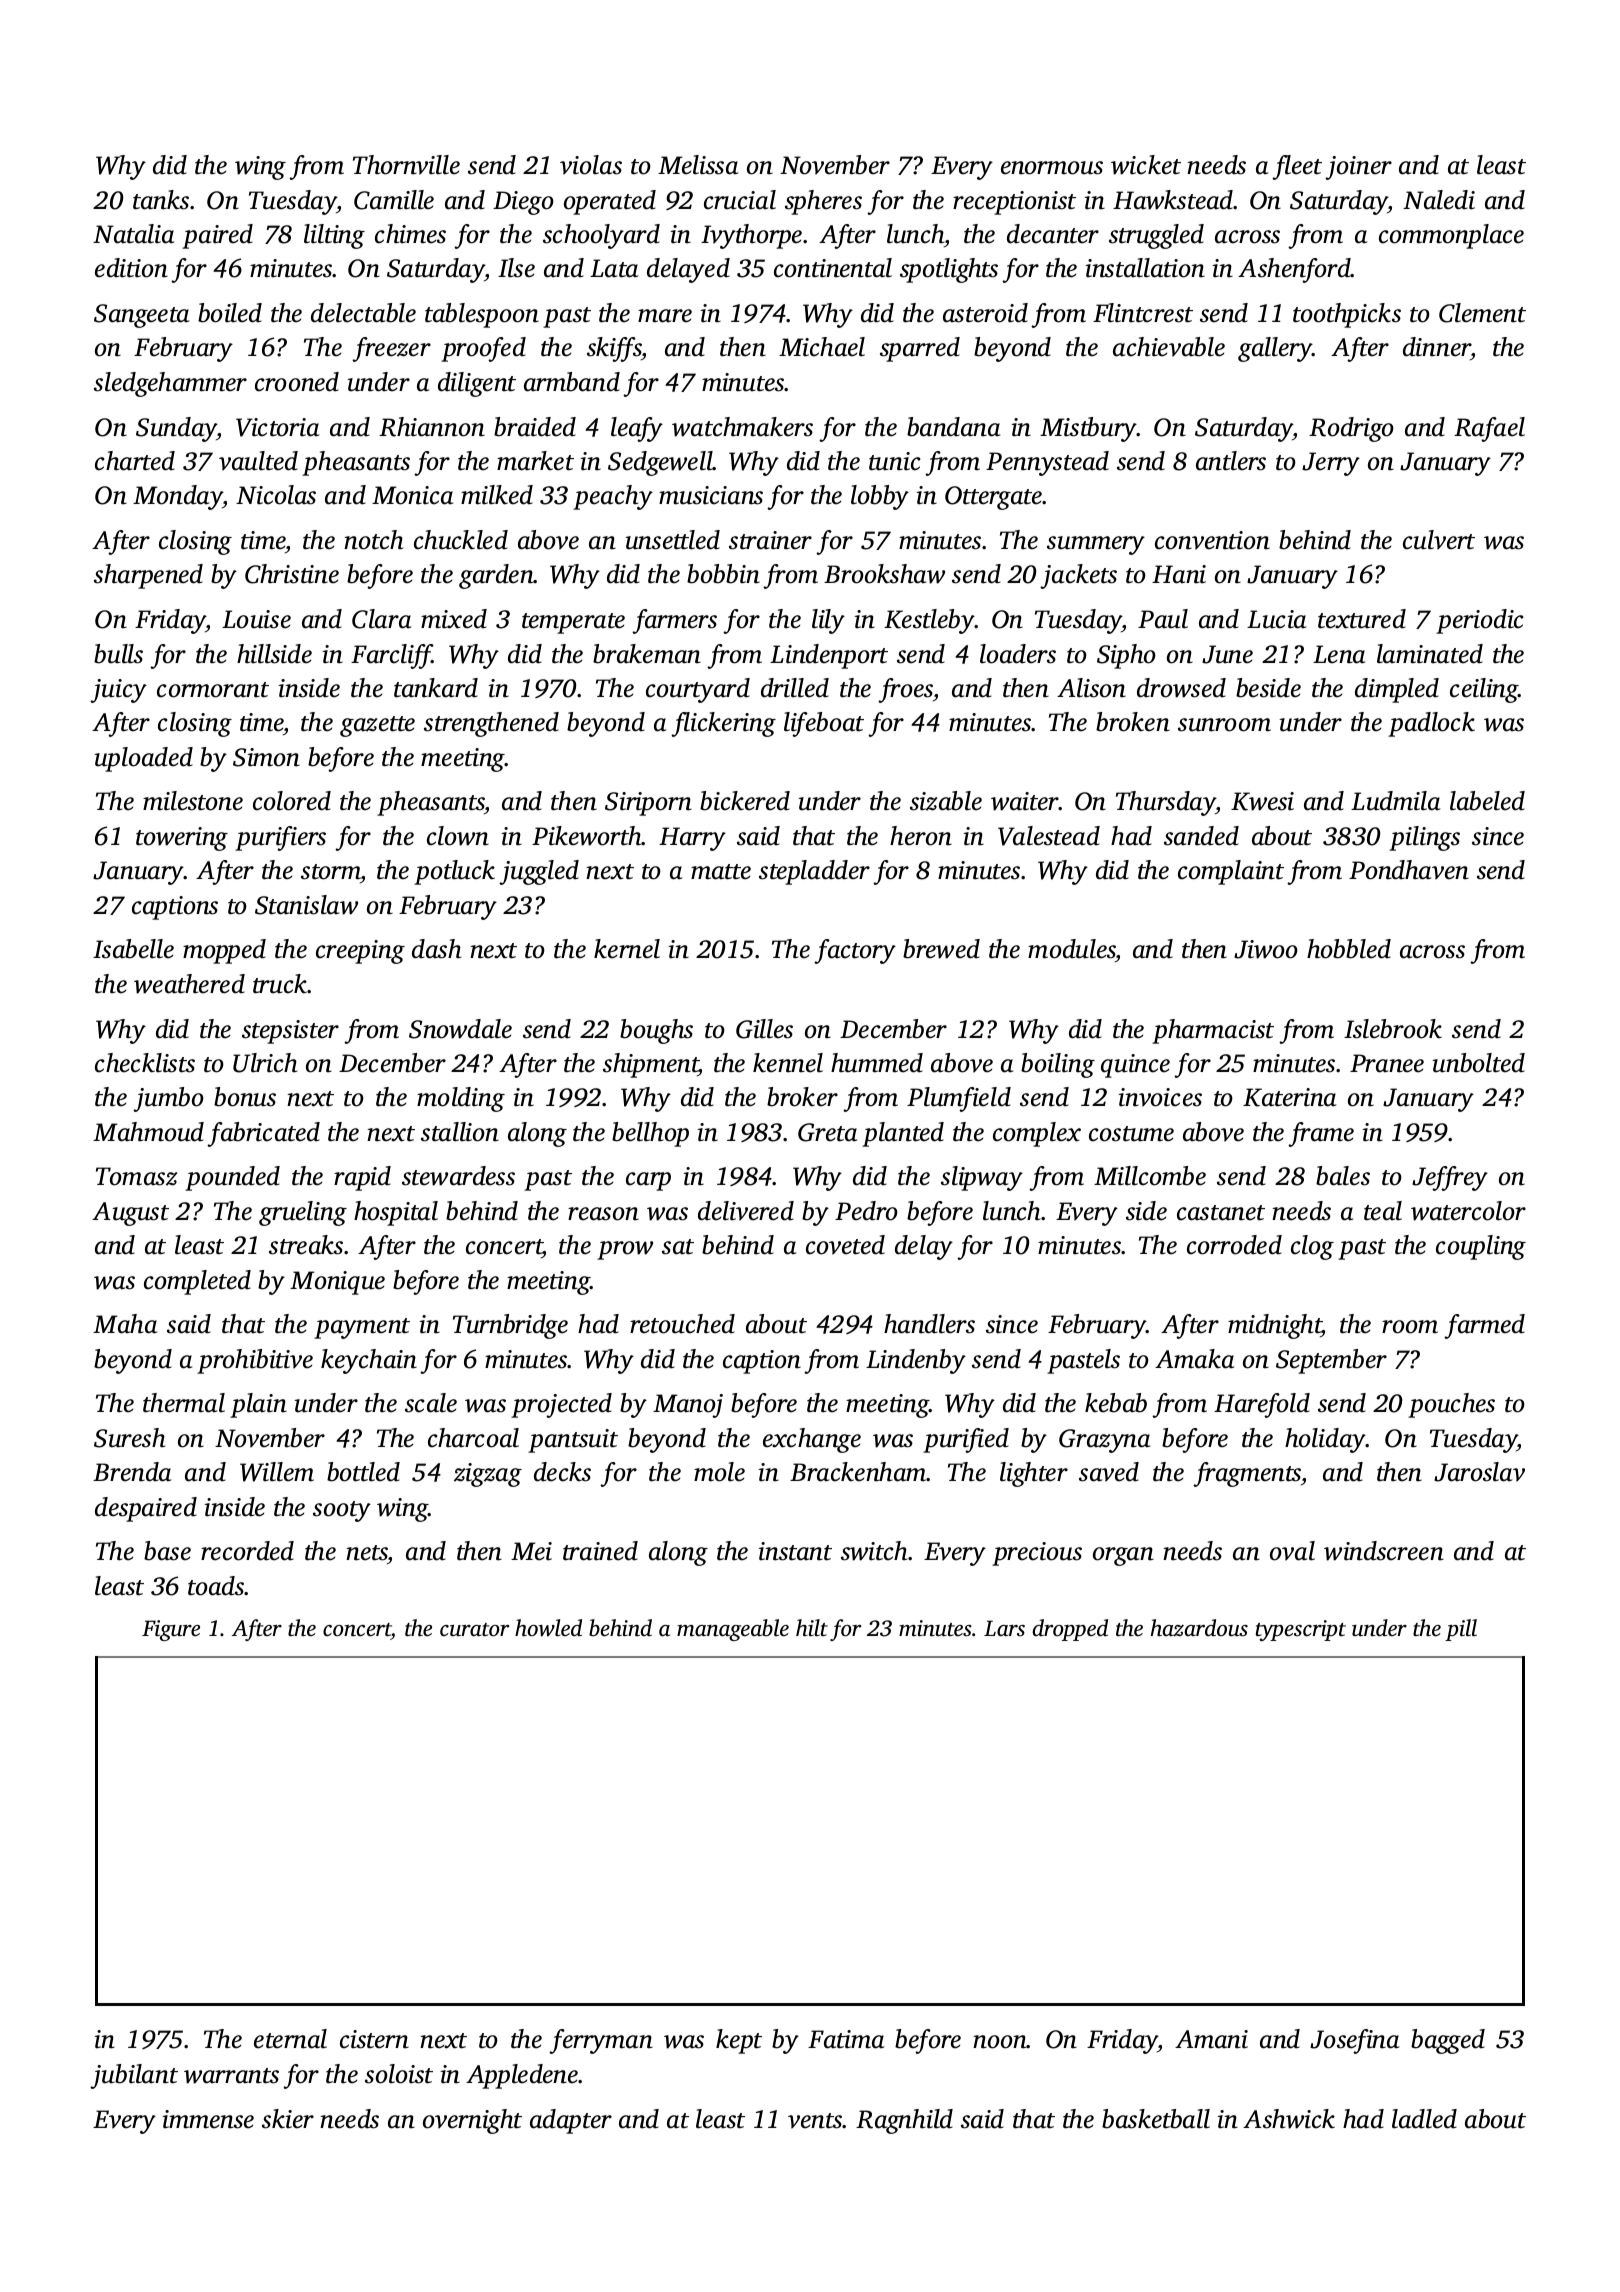 The height and width of the screenshot is (2292, 1620). What do you see at coordinates (625, 1250) in the screenshot?
I see `prow` at bounding box center [625, 1250].
